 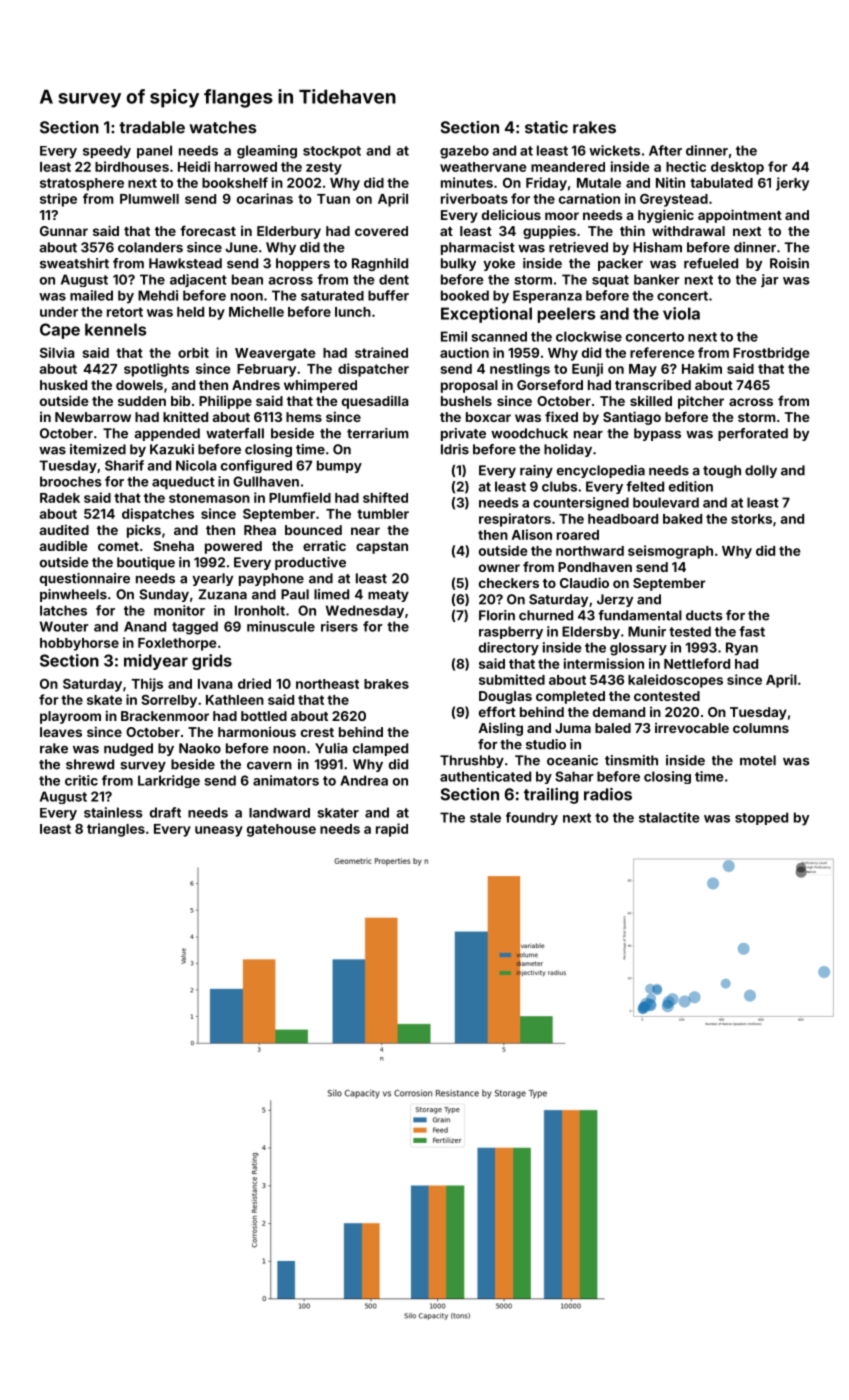 I want to click on playroom, so click(x=70, y=717).
